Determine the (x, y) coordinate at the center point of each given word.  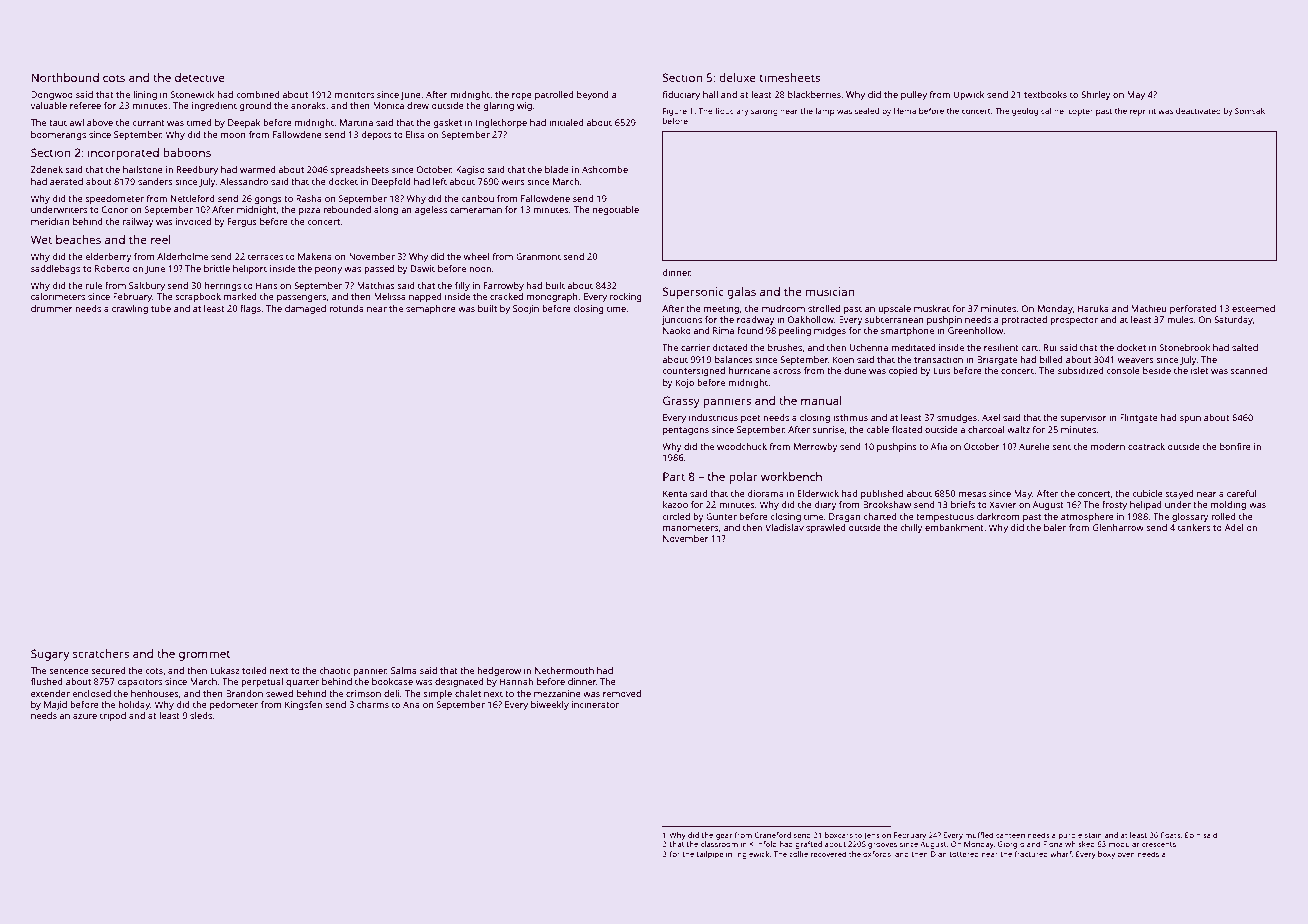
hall (710, 94)
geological (1031, 112)
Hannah (516, 681)
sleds (201, 715)
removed (622, 693)
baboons (187, 152)
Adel (1234, 527)
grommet (205, 655)
